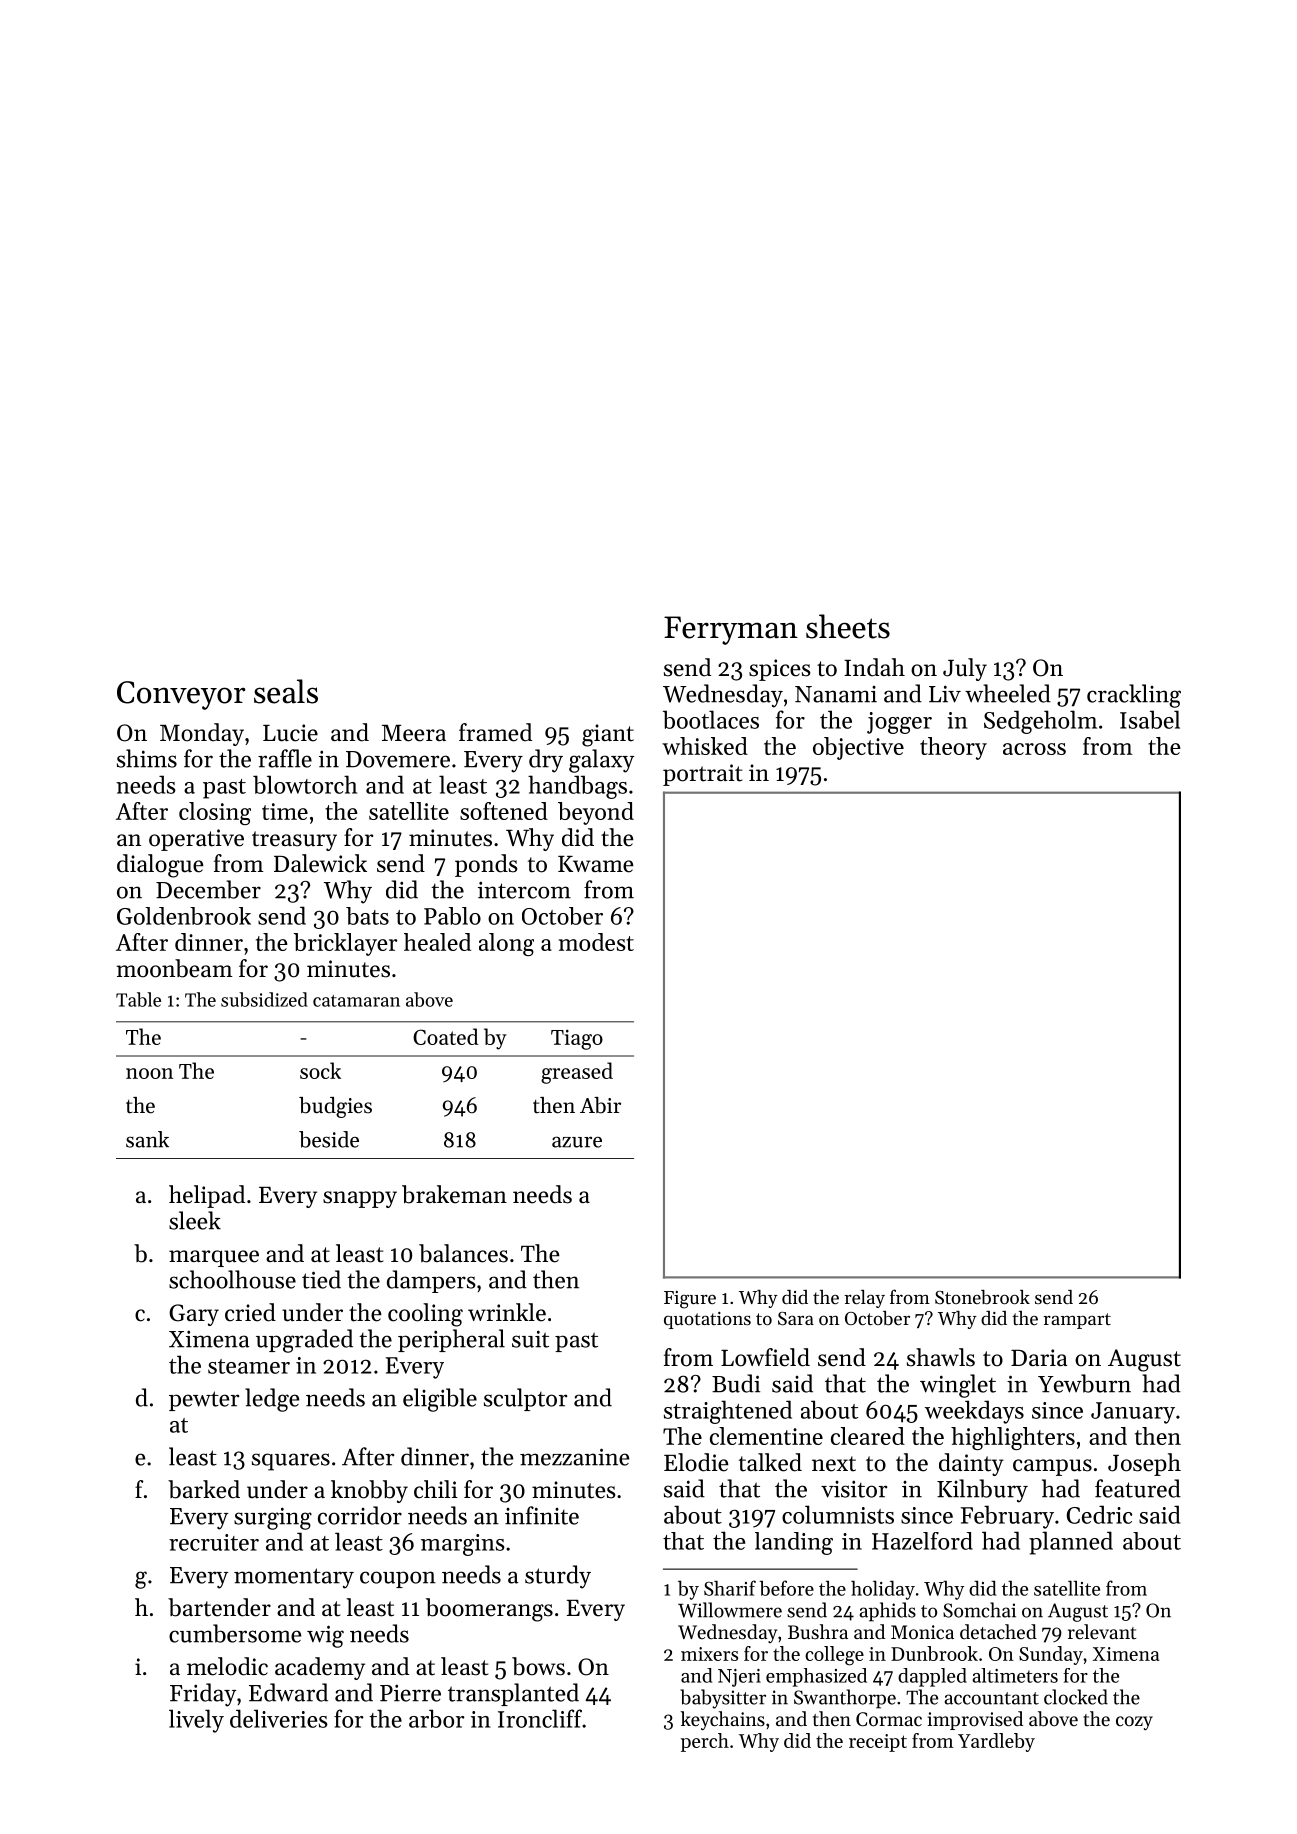 Image resolution: width=1297 pixels, height=1834 pixels. What do you see at coordinates (525, 1399) in the screenshot?
I see `sculptor` at bounding box center [525, 1399].
